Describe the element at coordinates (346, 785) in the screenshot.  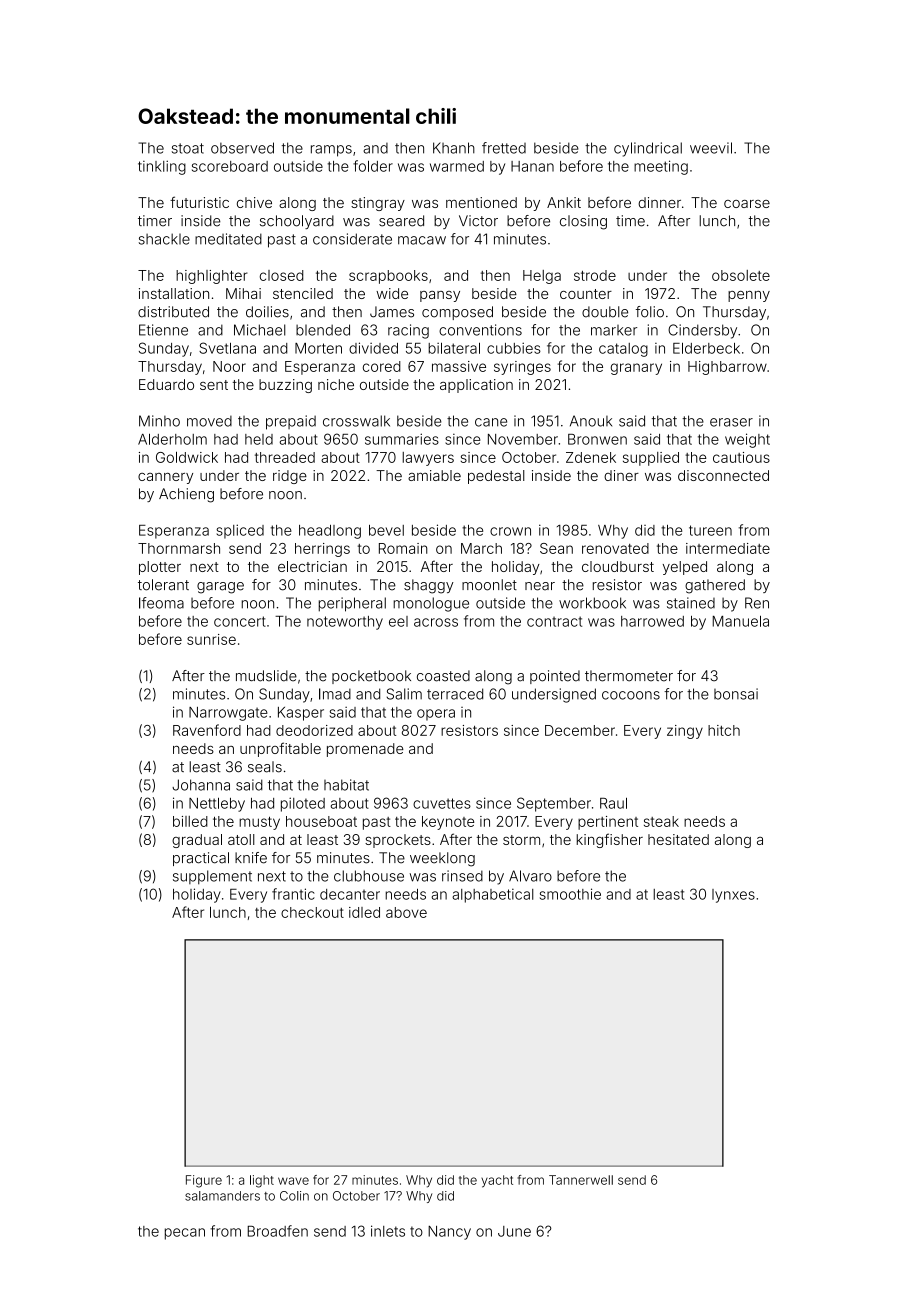
I see `habitat` at that location.
